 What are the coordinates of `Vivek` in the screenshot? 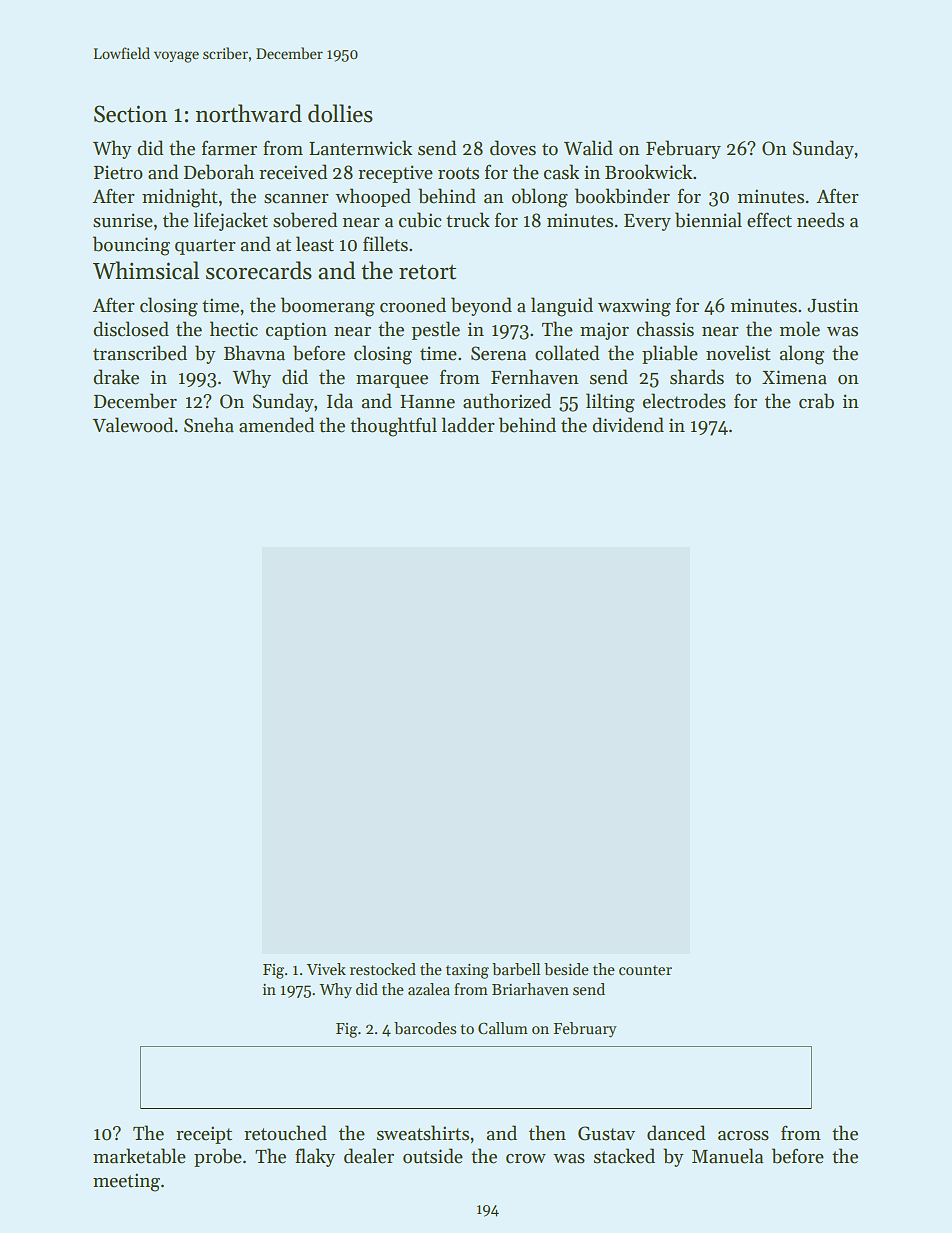 It's located at (326, 969).
